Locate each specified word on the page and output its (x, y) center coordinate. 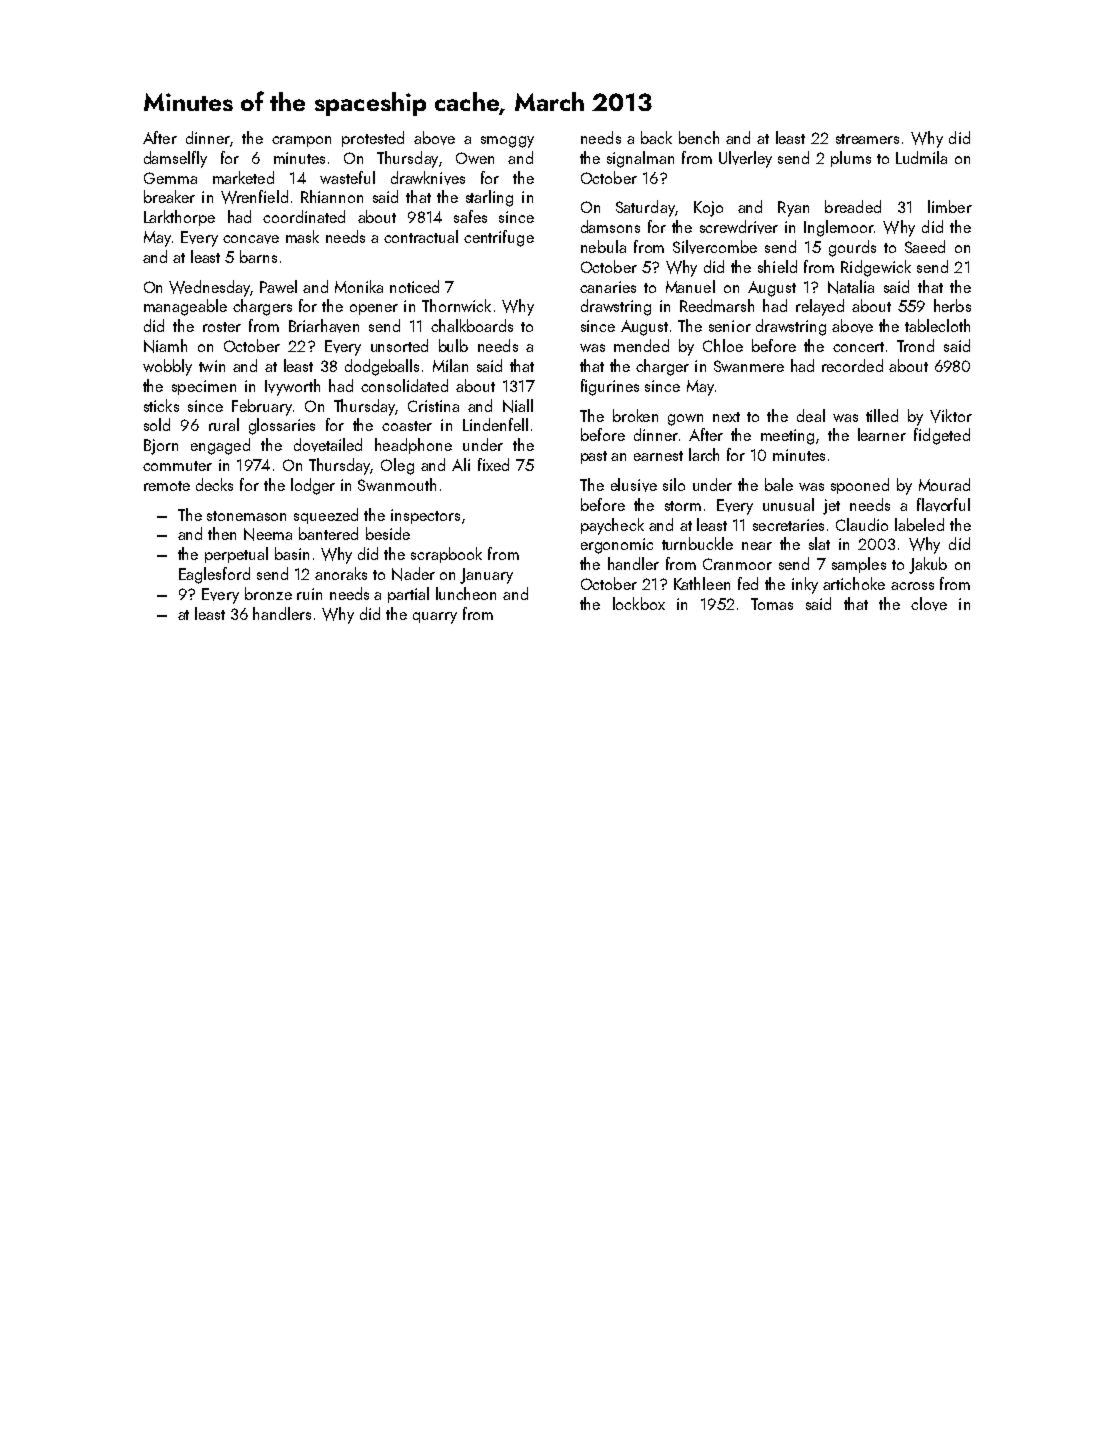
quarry (435, 618)
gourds (852, 248)
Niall (518, 406)
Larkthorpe (179, 218)
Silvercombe (715, 247)
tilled (882, 415)
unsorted (399, 345)
